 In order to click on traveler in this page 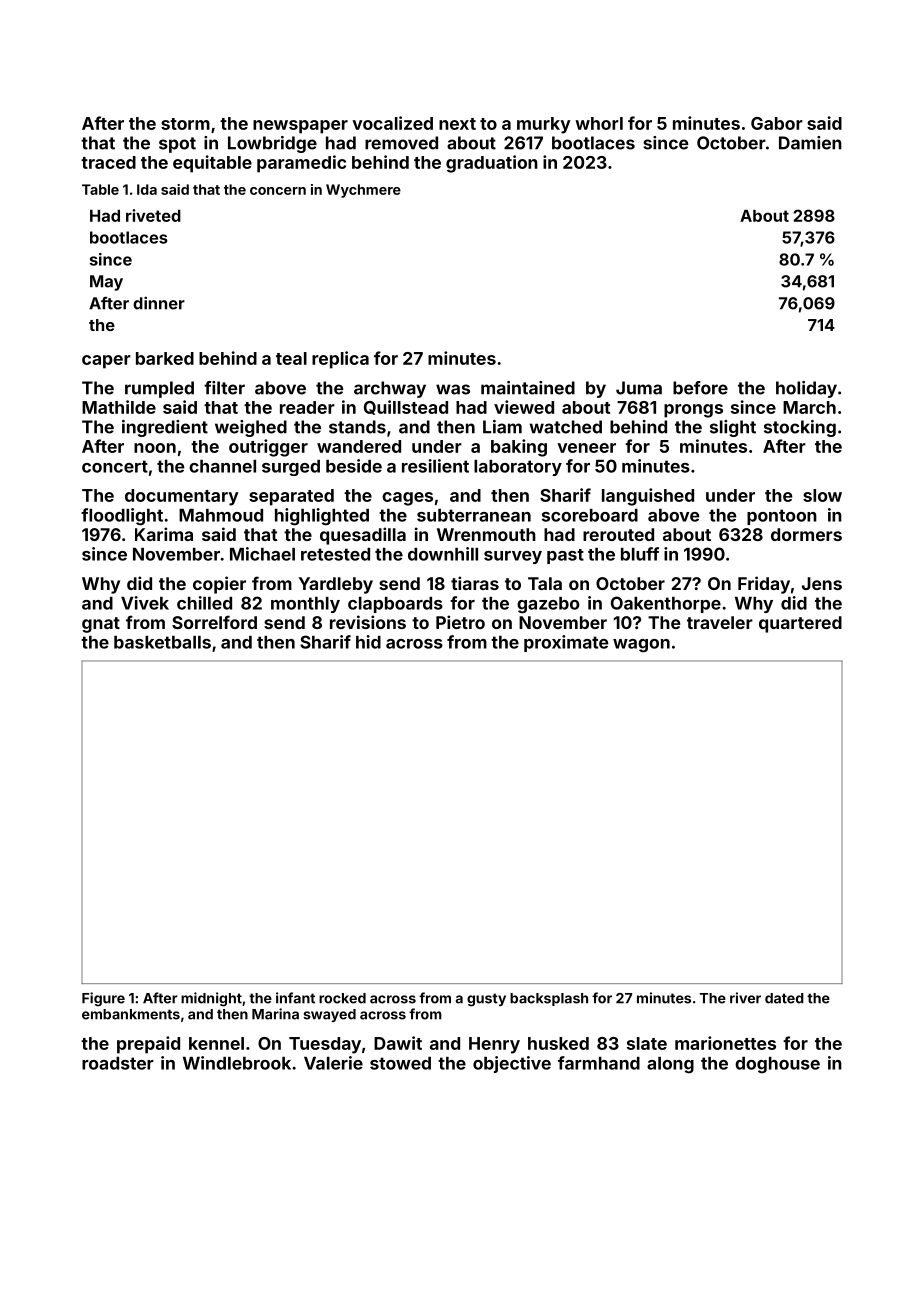, I will do `click(720, 622)`.
